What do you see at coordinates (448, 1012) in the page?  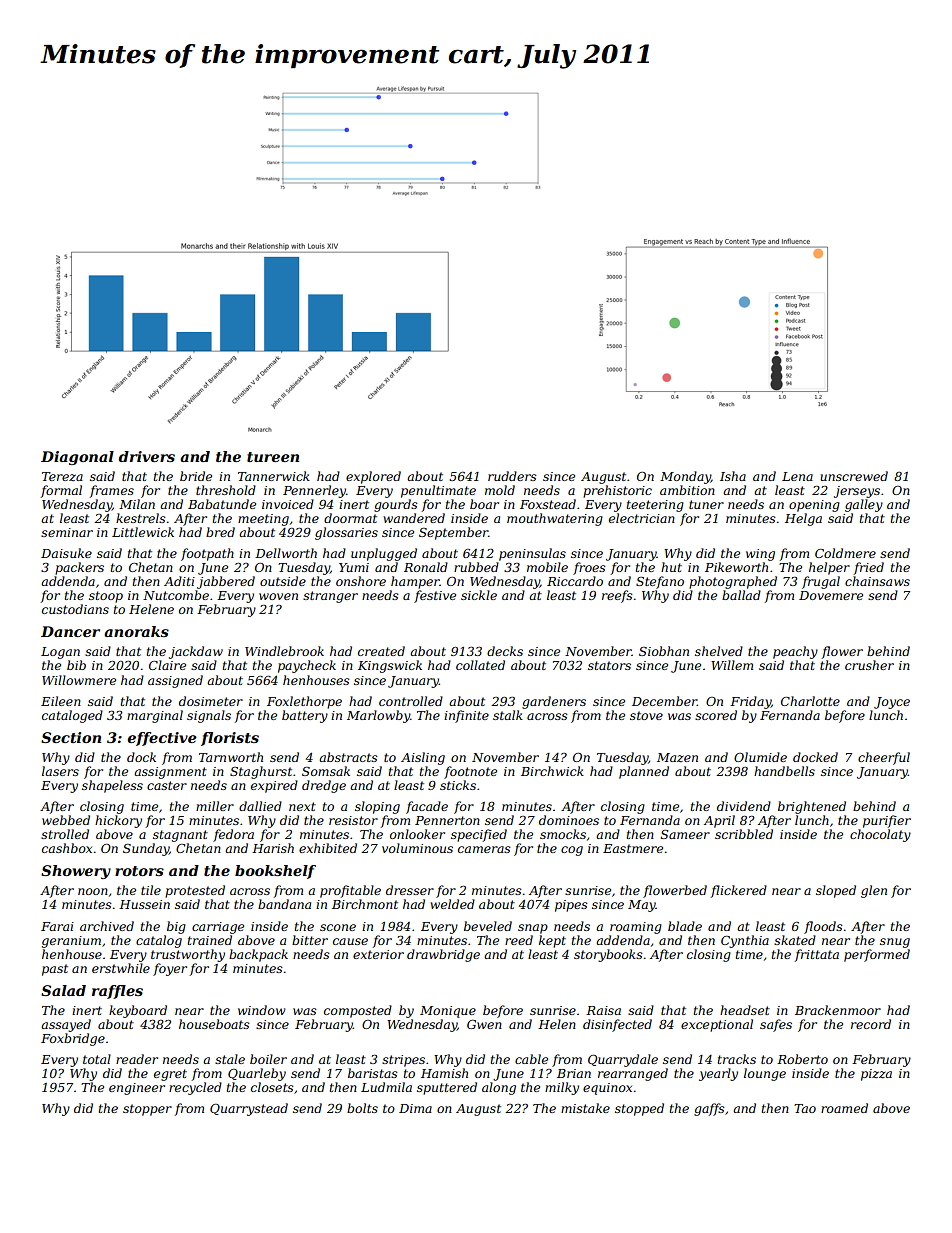 I see `Monique` at bounding box center [448, 1012].
